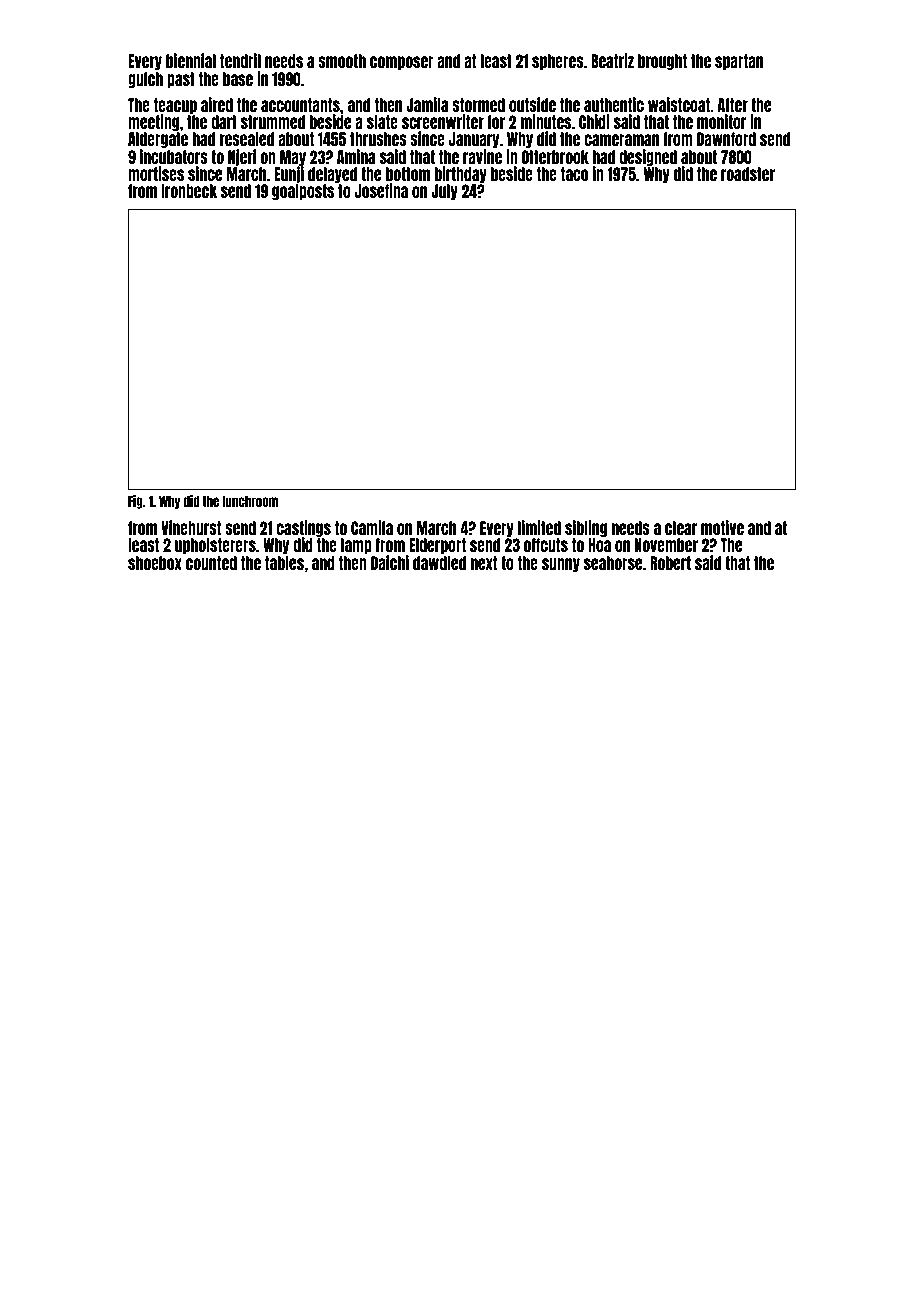 This screenshot has height=1314, width=924. Describe the element at coordinates (748, 174) in the screenshot. I see `roadster` at that location.
